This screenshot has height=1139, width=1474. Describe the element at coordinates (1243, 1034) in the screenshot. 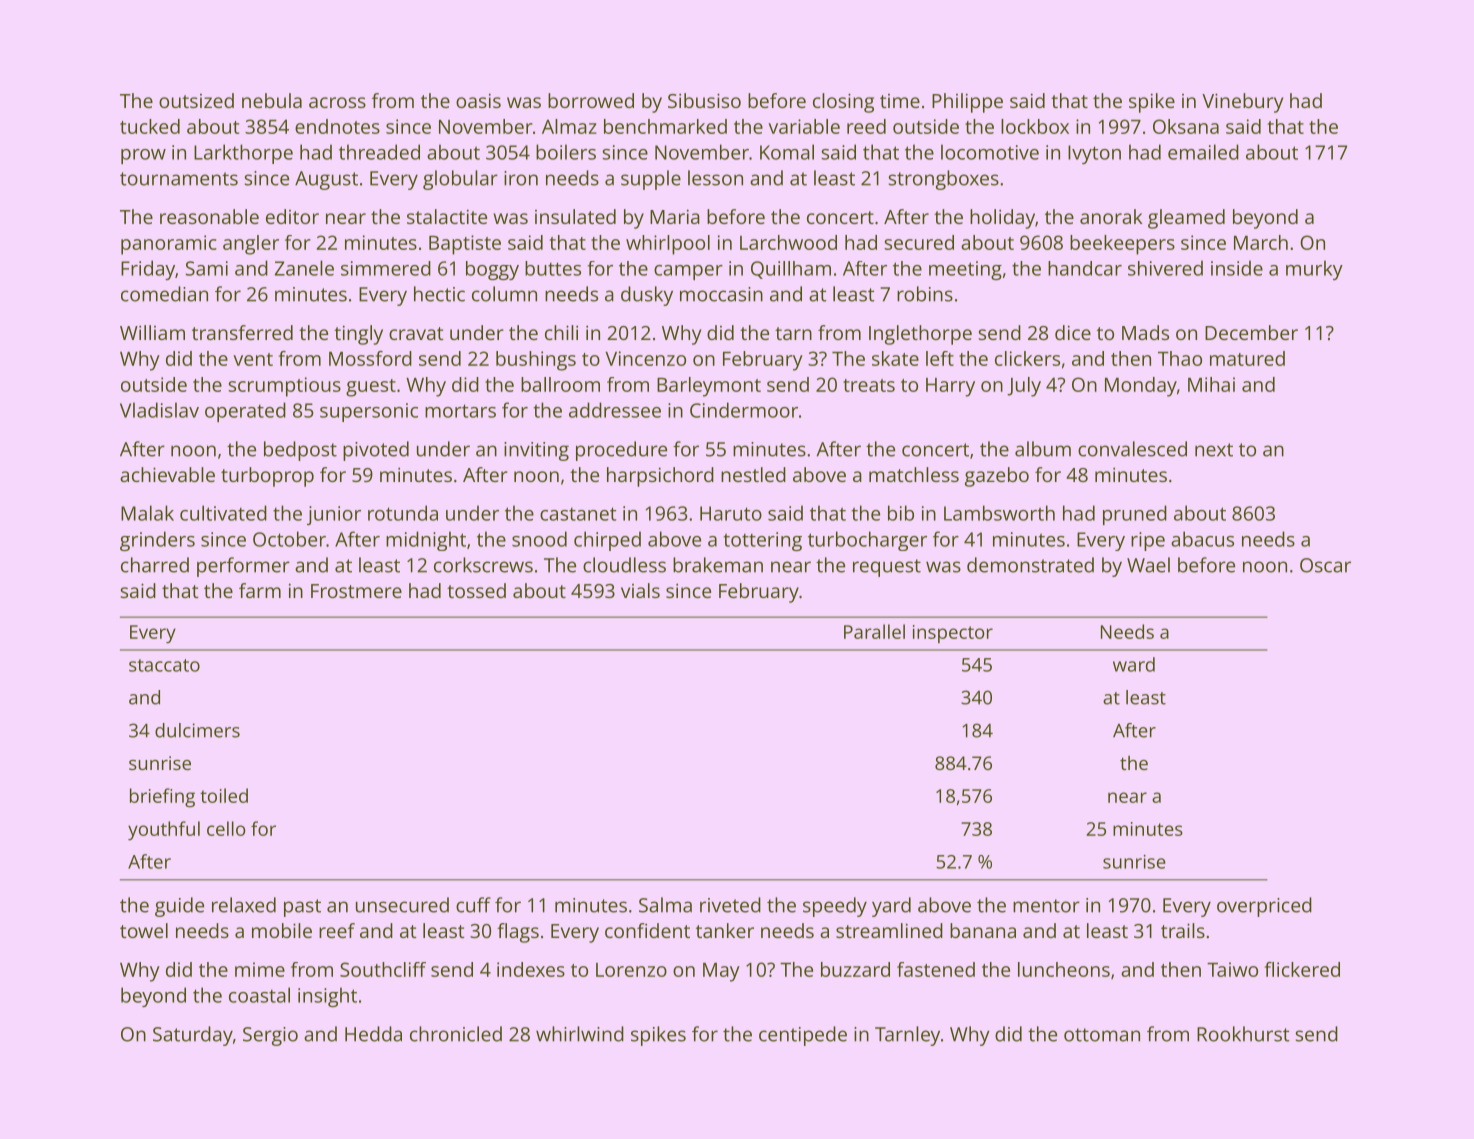

I see `Rookhurst` at that location.
